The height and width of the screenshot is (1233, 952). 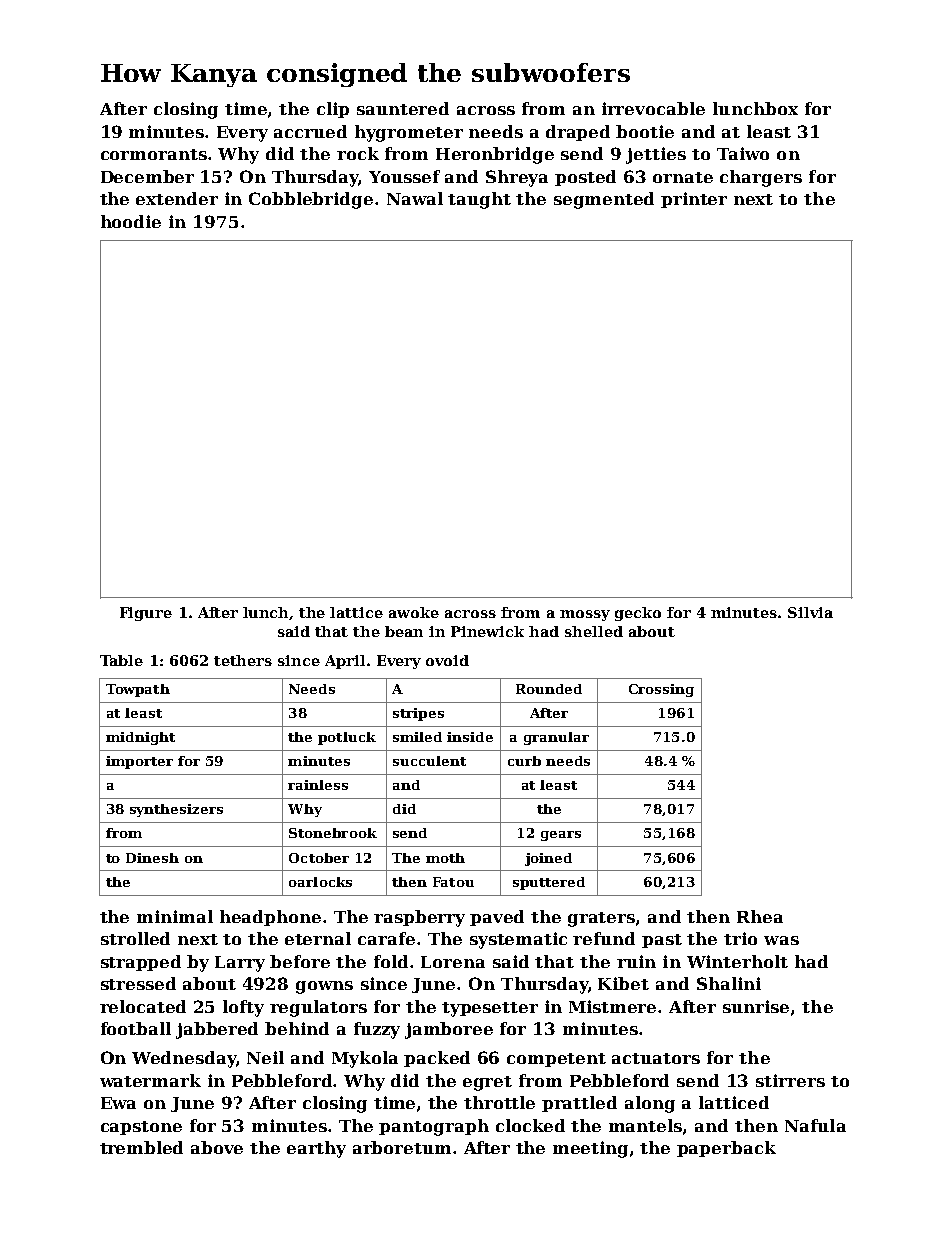 I want to click on Figure, so click(x=146, y=614).
